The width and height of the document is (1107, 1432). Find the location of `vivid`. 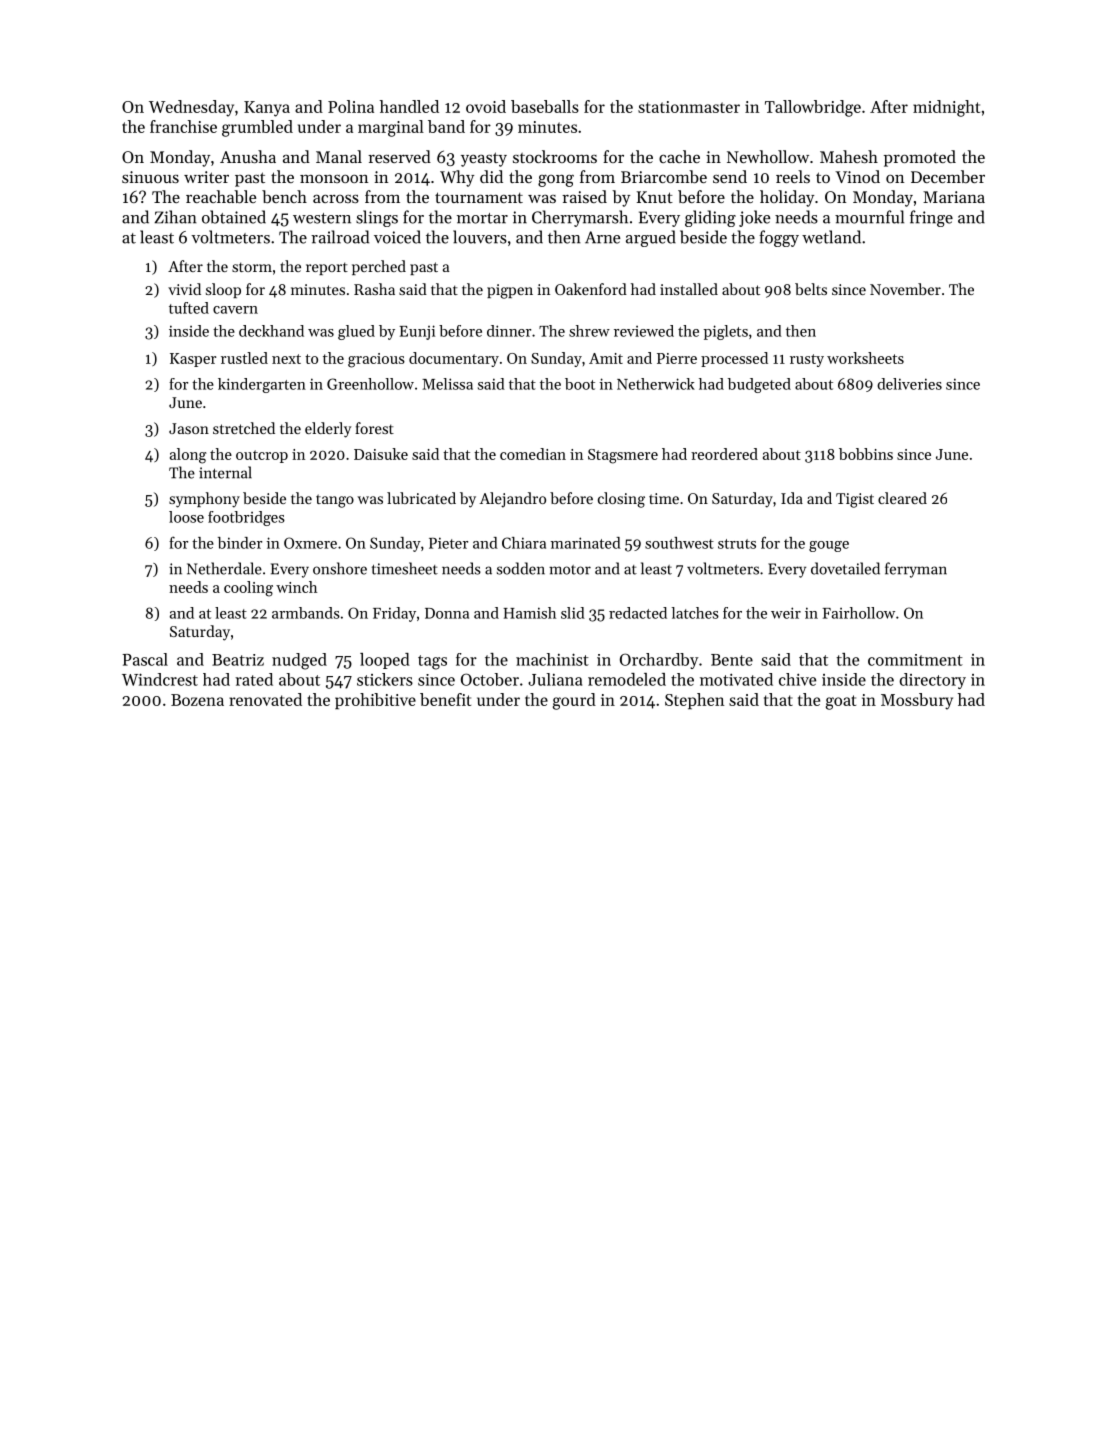

vivid is located at coordinates (184, 289).
